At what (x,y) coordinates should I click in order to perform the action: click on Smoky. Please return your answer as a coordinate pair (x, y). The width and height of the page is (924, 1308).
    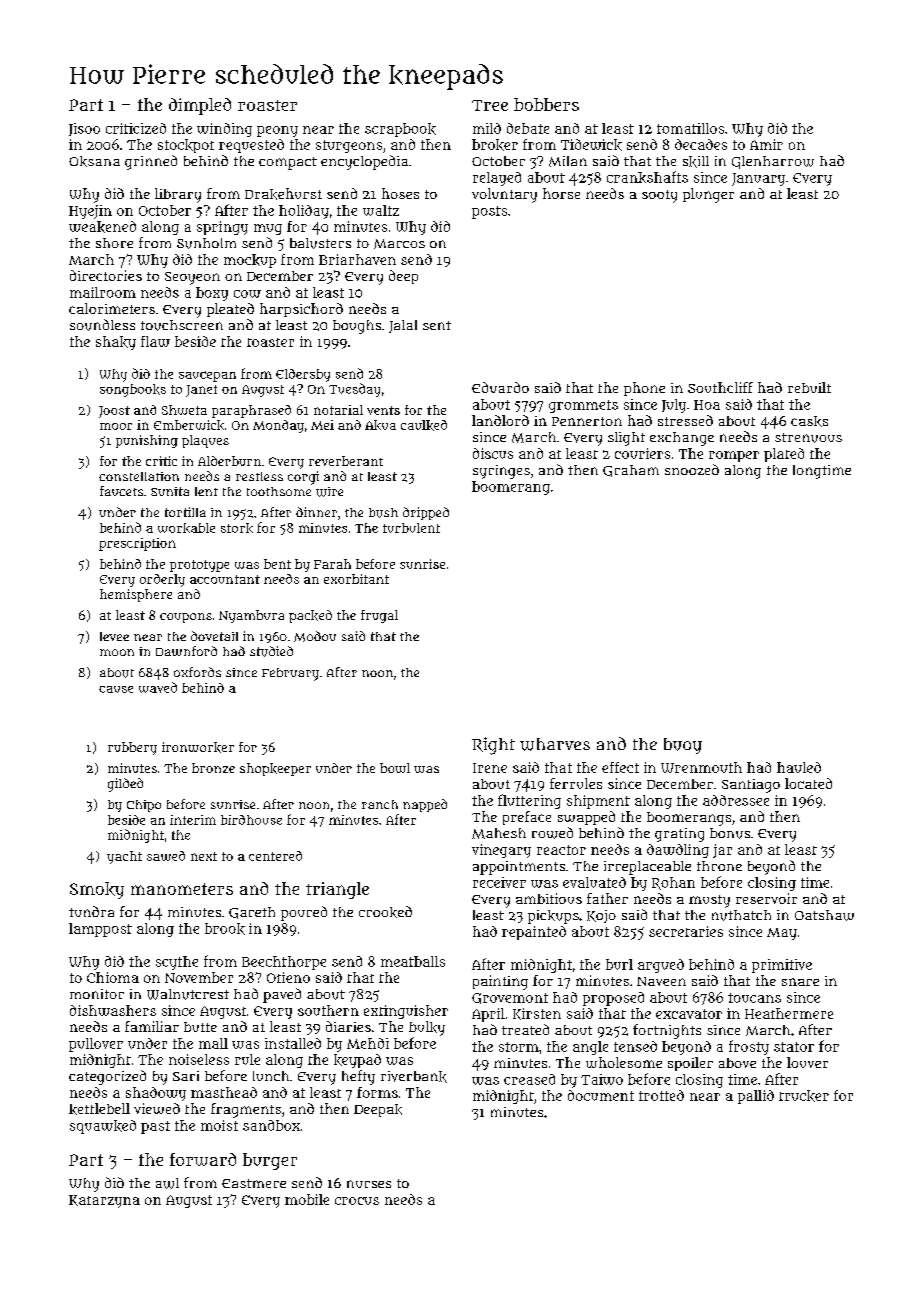
    Looking at the image, I should click on (97, 890).
